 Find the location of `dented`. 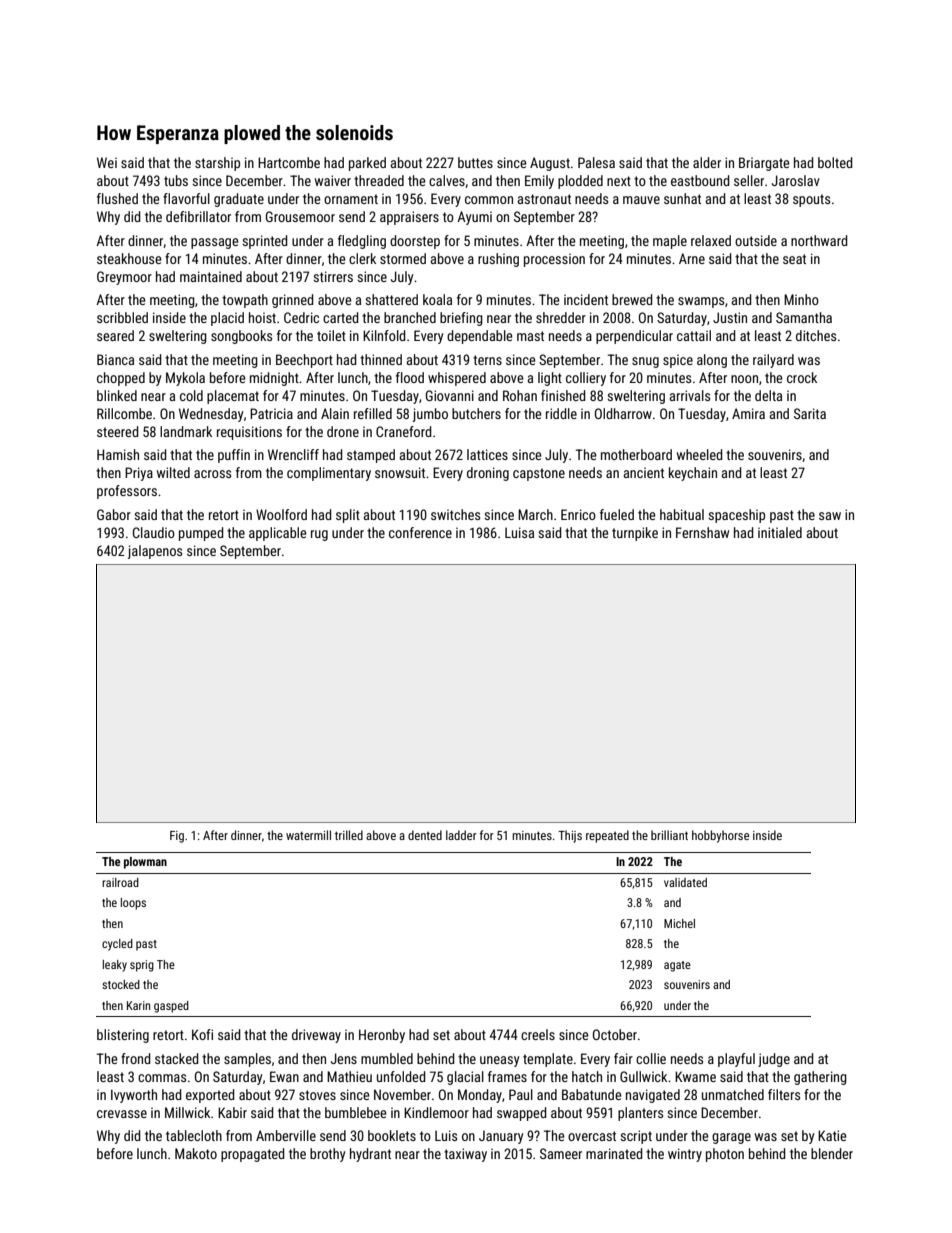

dented is located at coordinates (425, 835).
